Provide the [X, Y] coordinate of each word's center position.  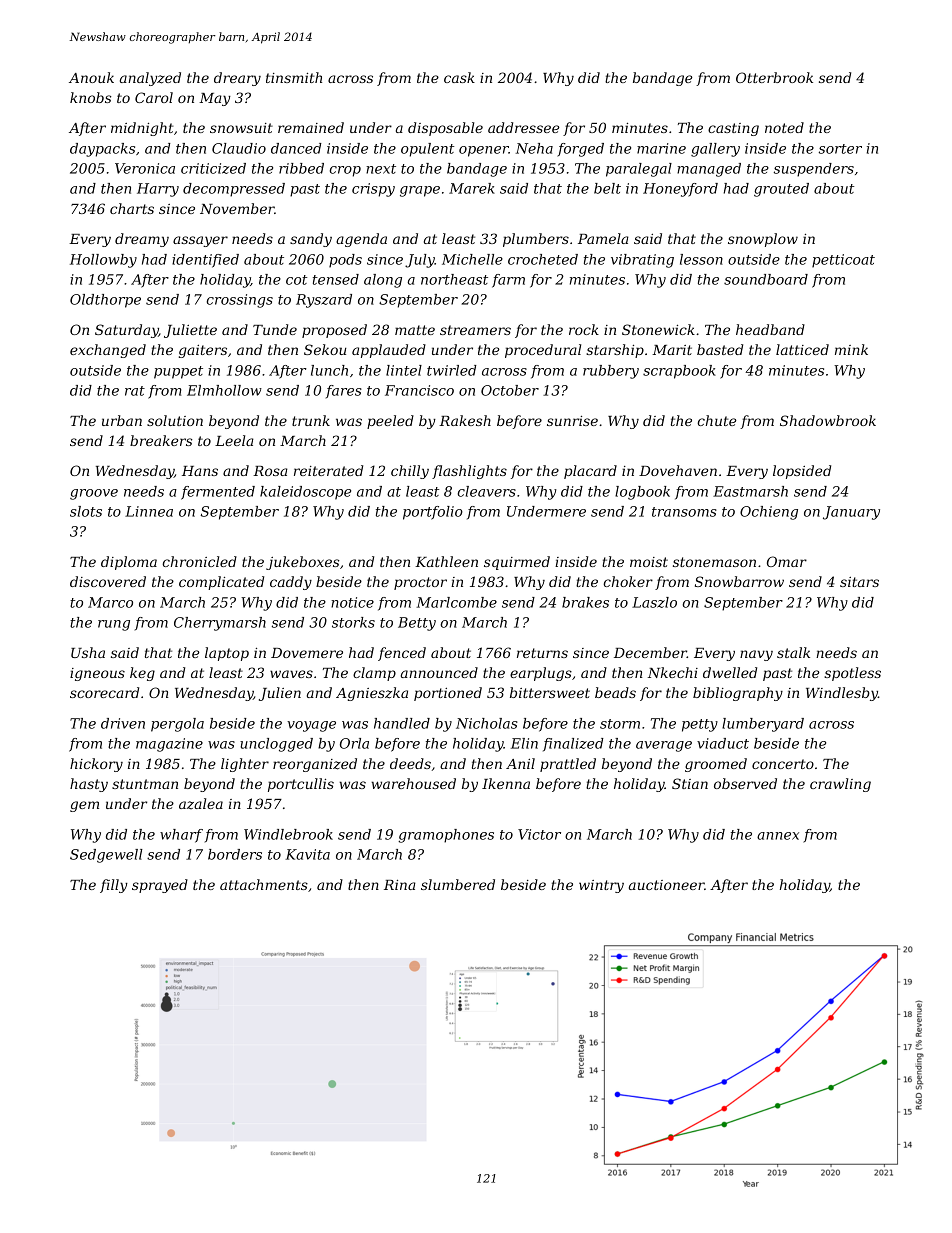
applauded [389, 351]
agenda [361, 240]
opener [484, 151]
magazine [169, 745]
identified [205, 261]
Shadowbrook [828, 420]
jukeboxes [302, 563]
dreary [237, 79]
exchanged [108, 351]
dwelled [730, 672]
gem [84, 806]
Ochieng [769, 513]
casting [733, 129]
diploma [129, 563]
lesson [701, 259]
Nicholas [487, 723]
